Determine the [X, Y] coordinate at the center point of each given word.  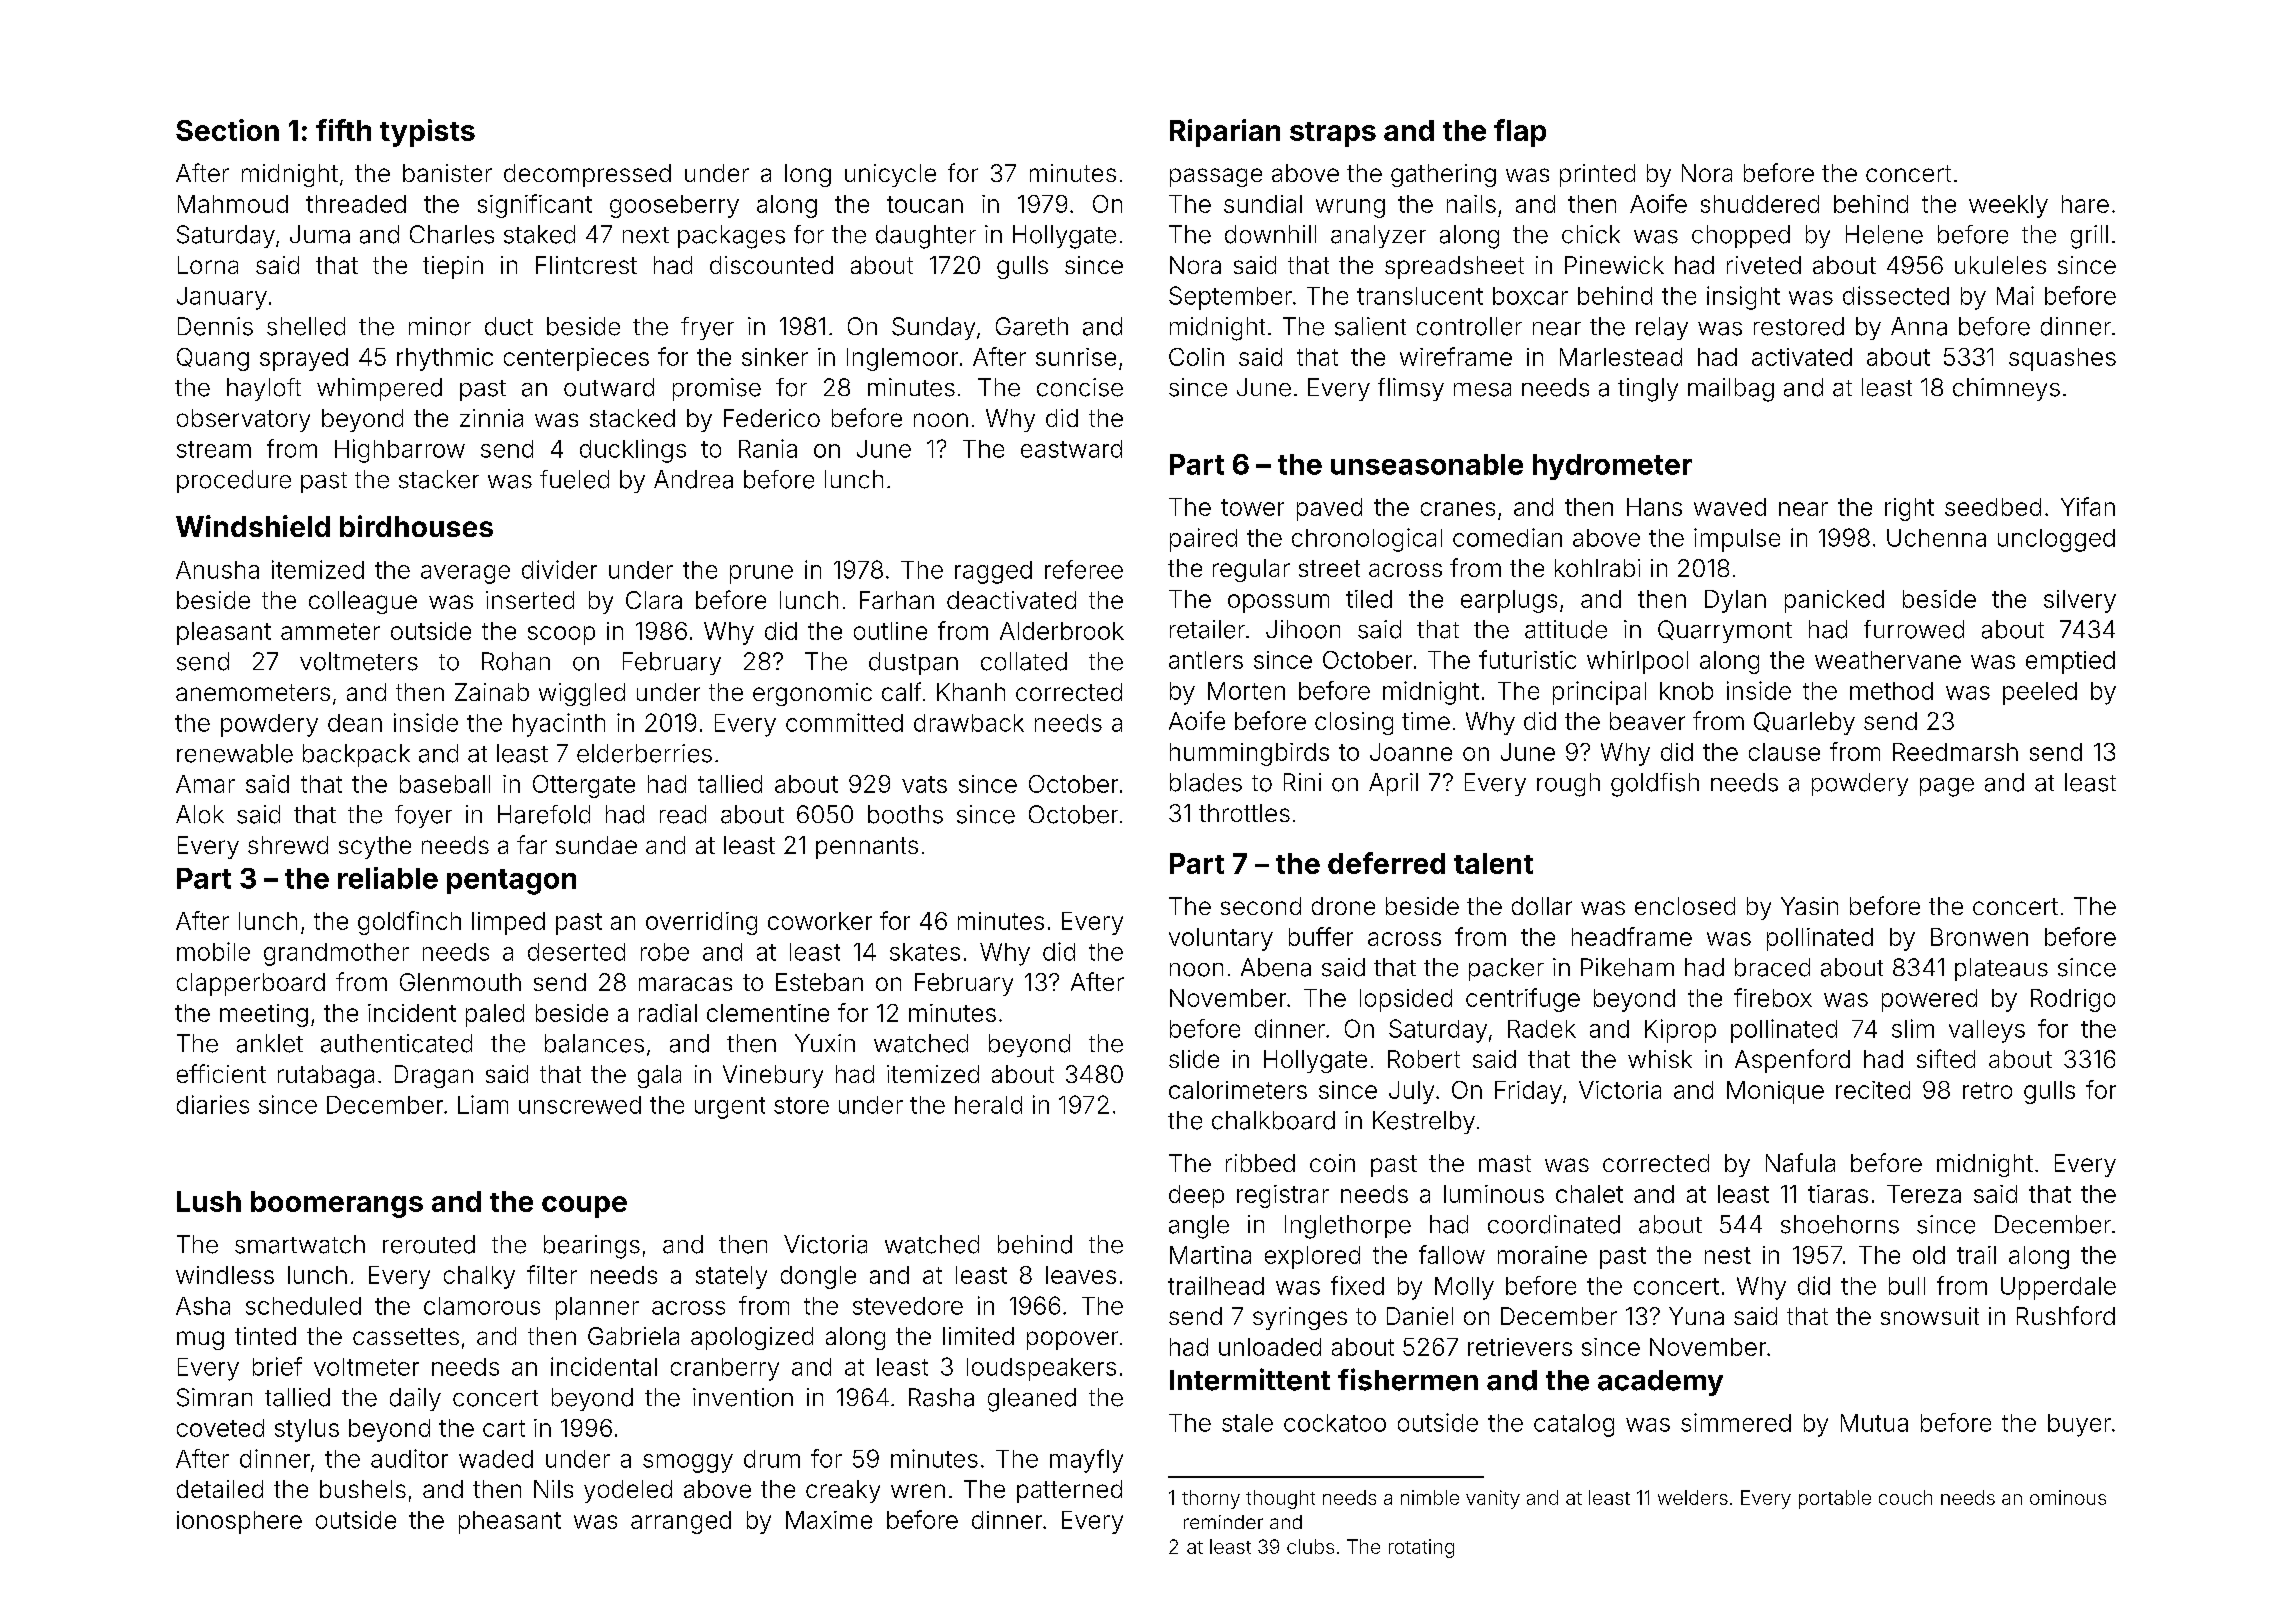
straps [1333, 134]
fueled [574, 479]
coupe [584, 1207]
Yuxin [825, 1043]
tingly [1648, 390]
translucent [1420, 296]
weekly [2008, 206]
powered [1929, 1000]
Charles [452, 234]
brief [277, 1366]
